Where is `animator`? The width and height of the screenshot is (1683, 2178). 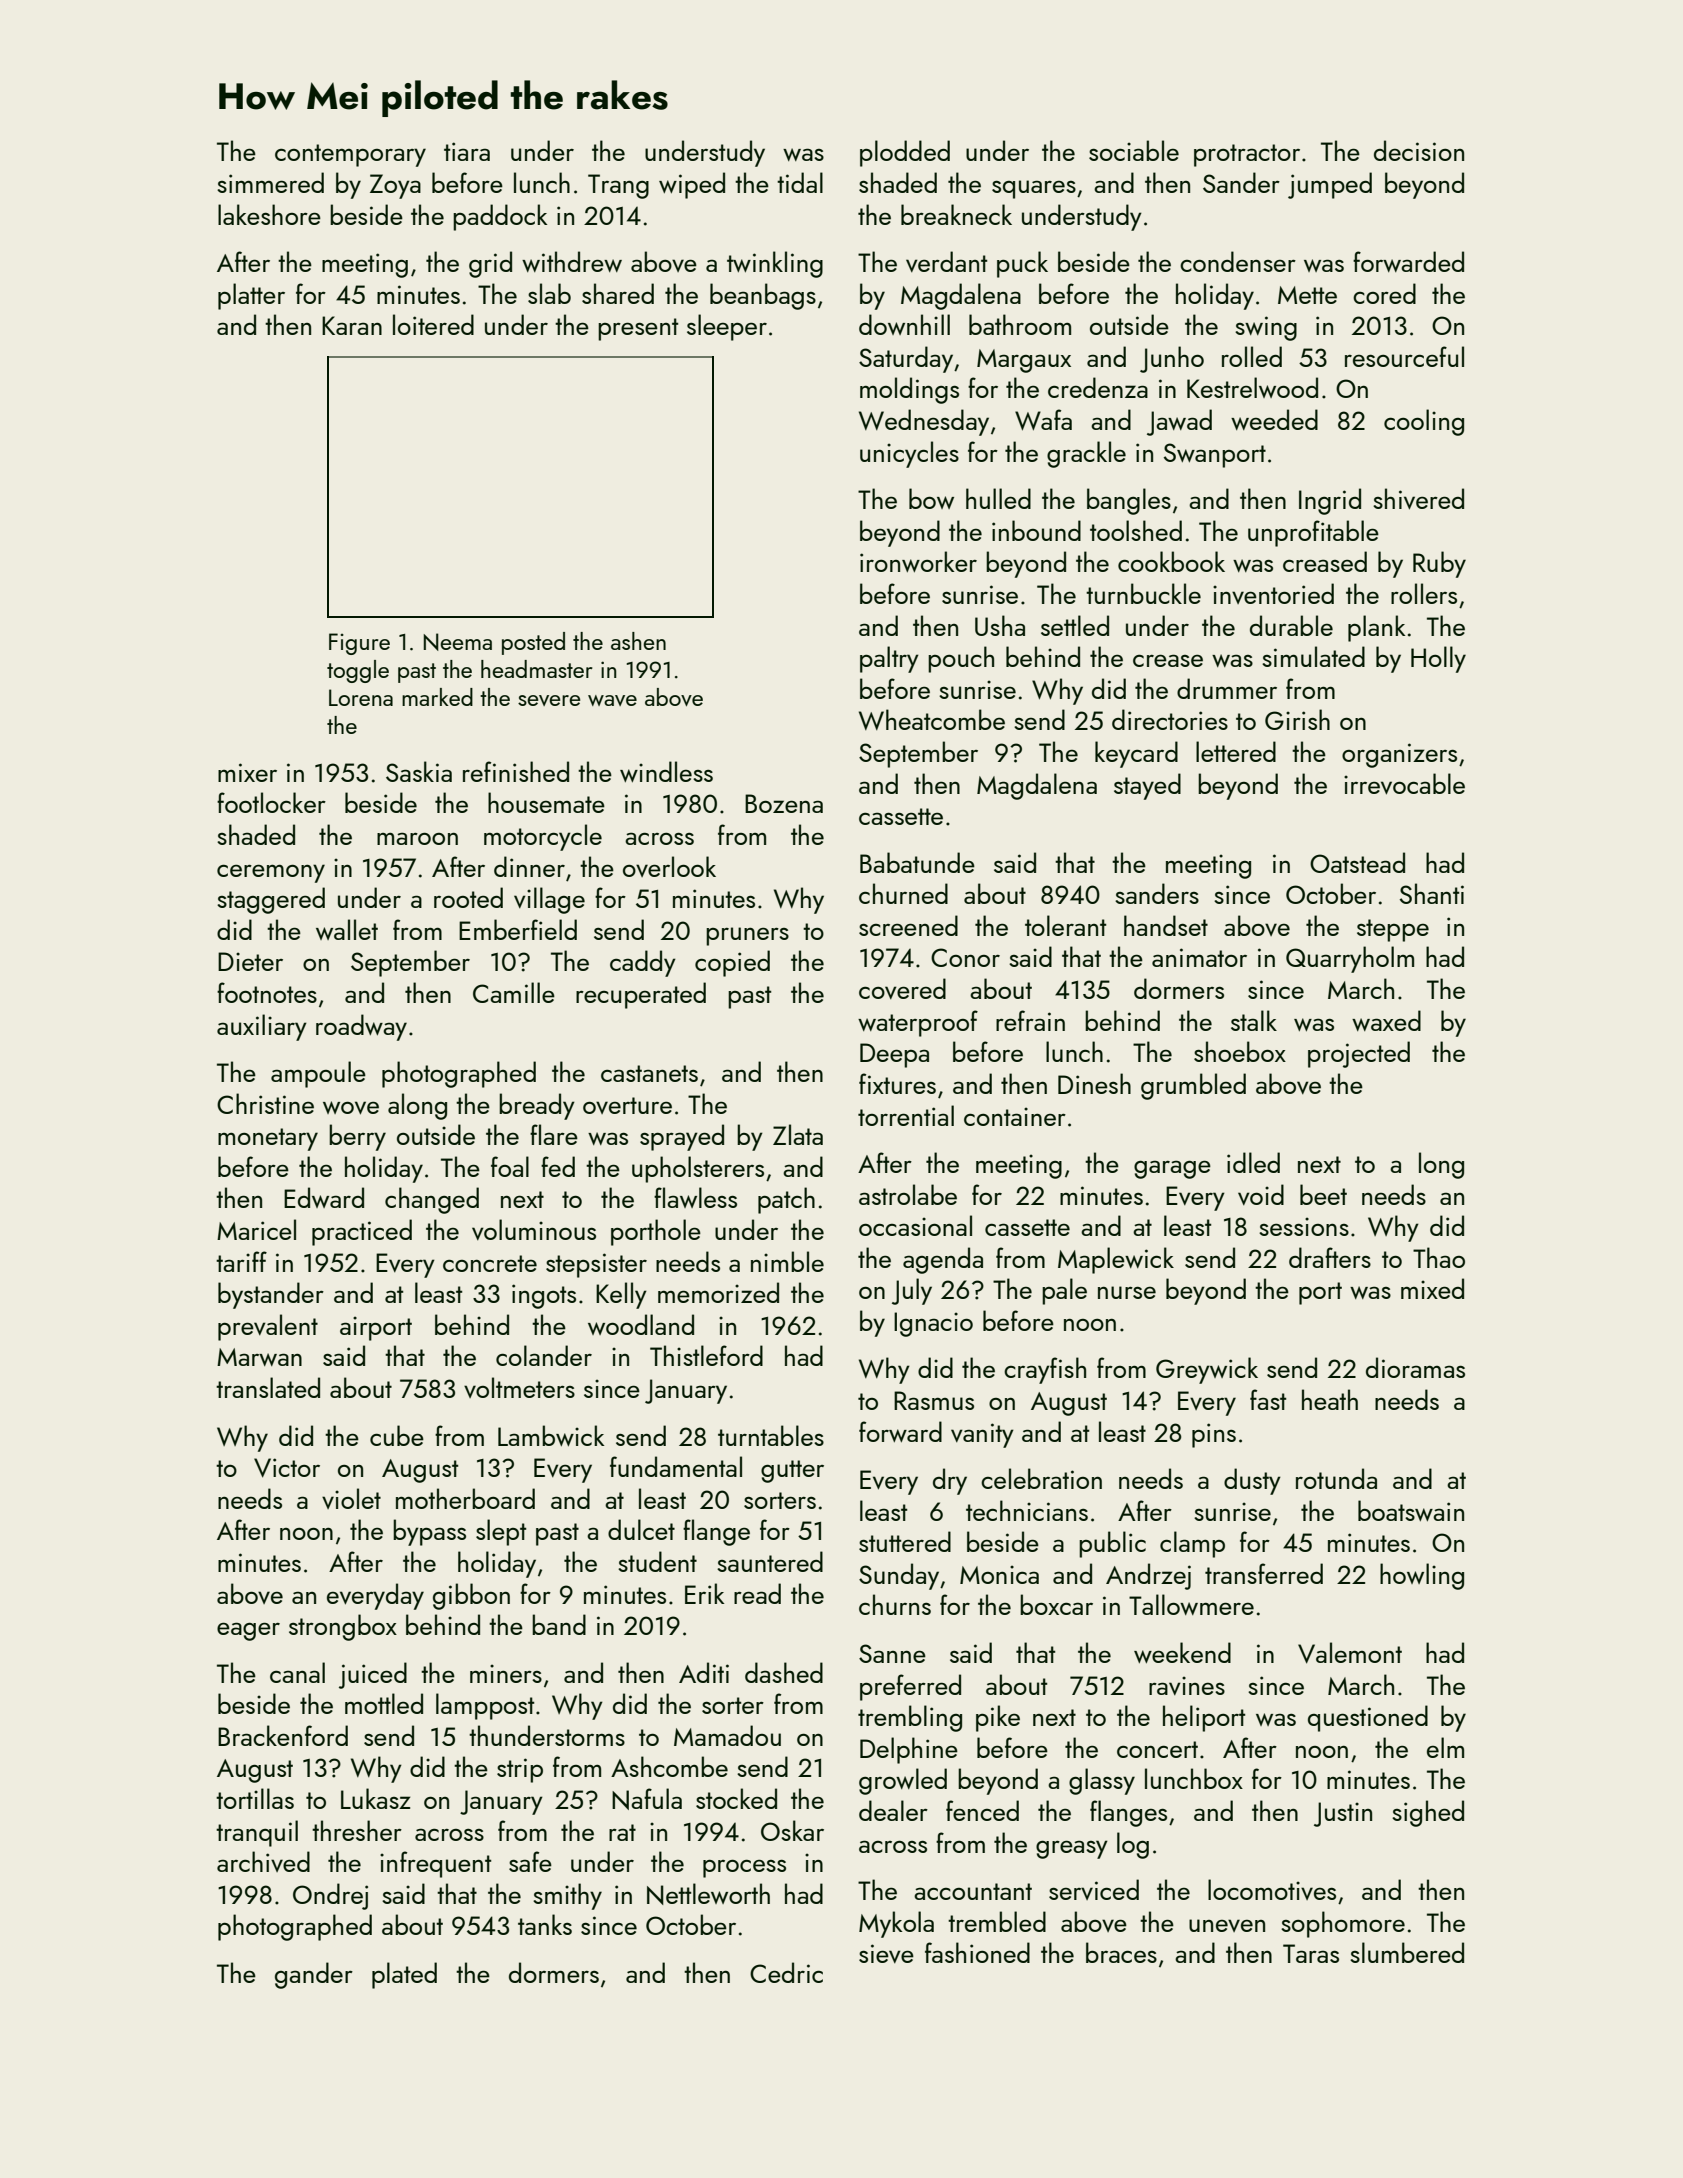 animator is located at coordinates (1199, 957).
